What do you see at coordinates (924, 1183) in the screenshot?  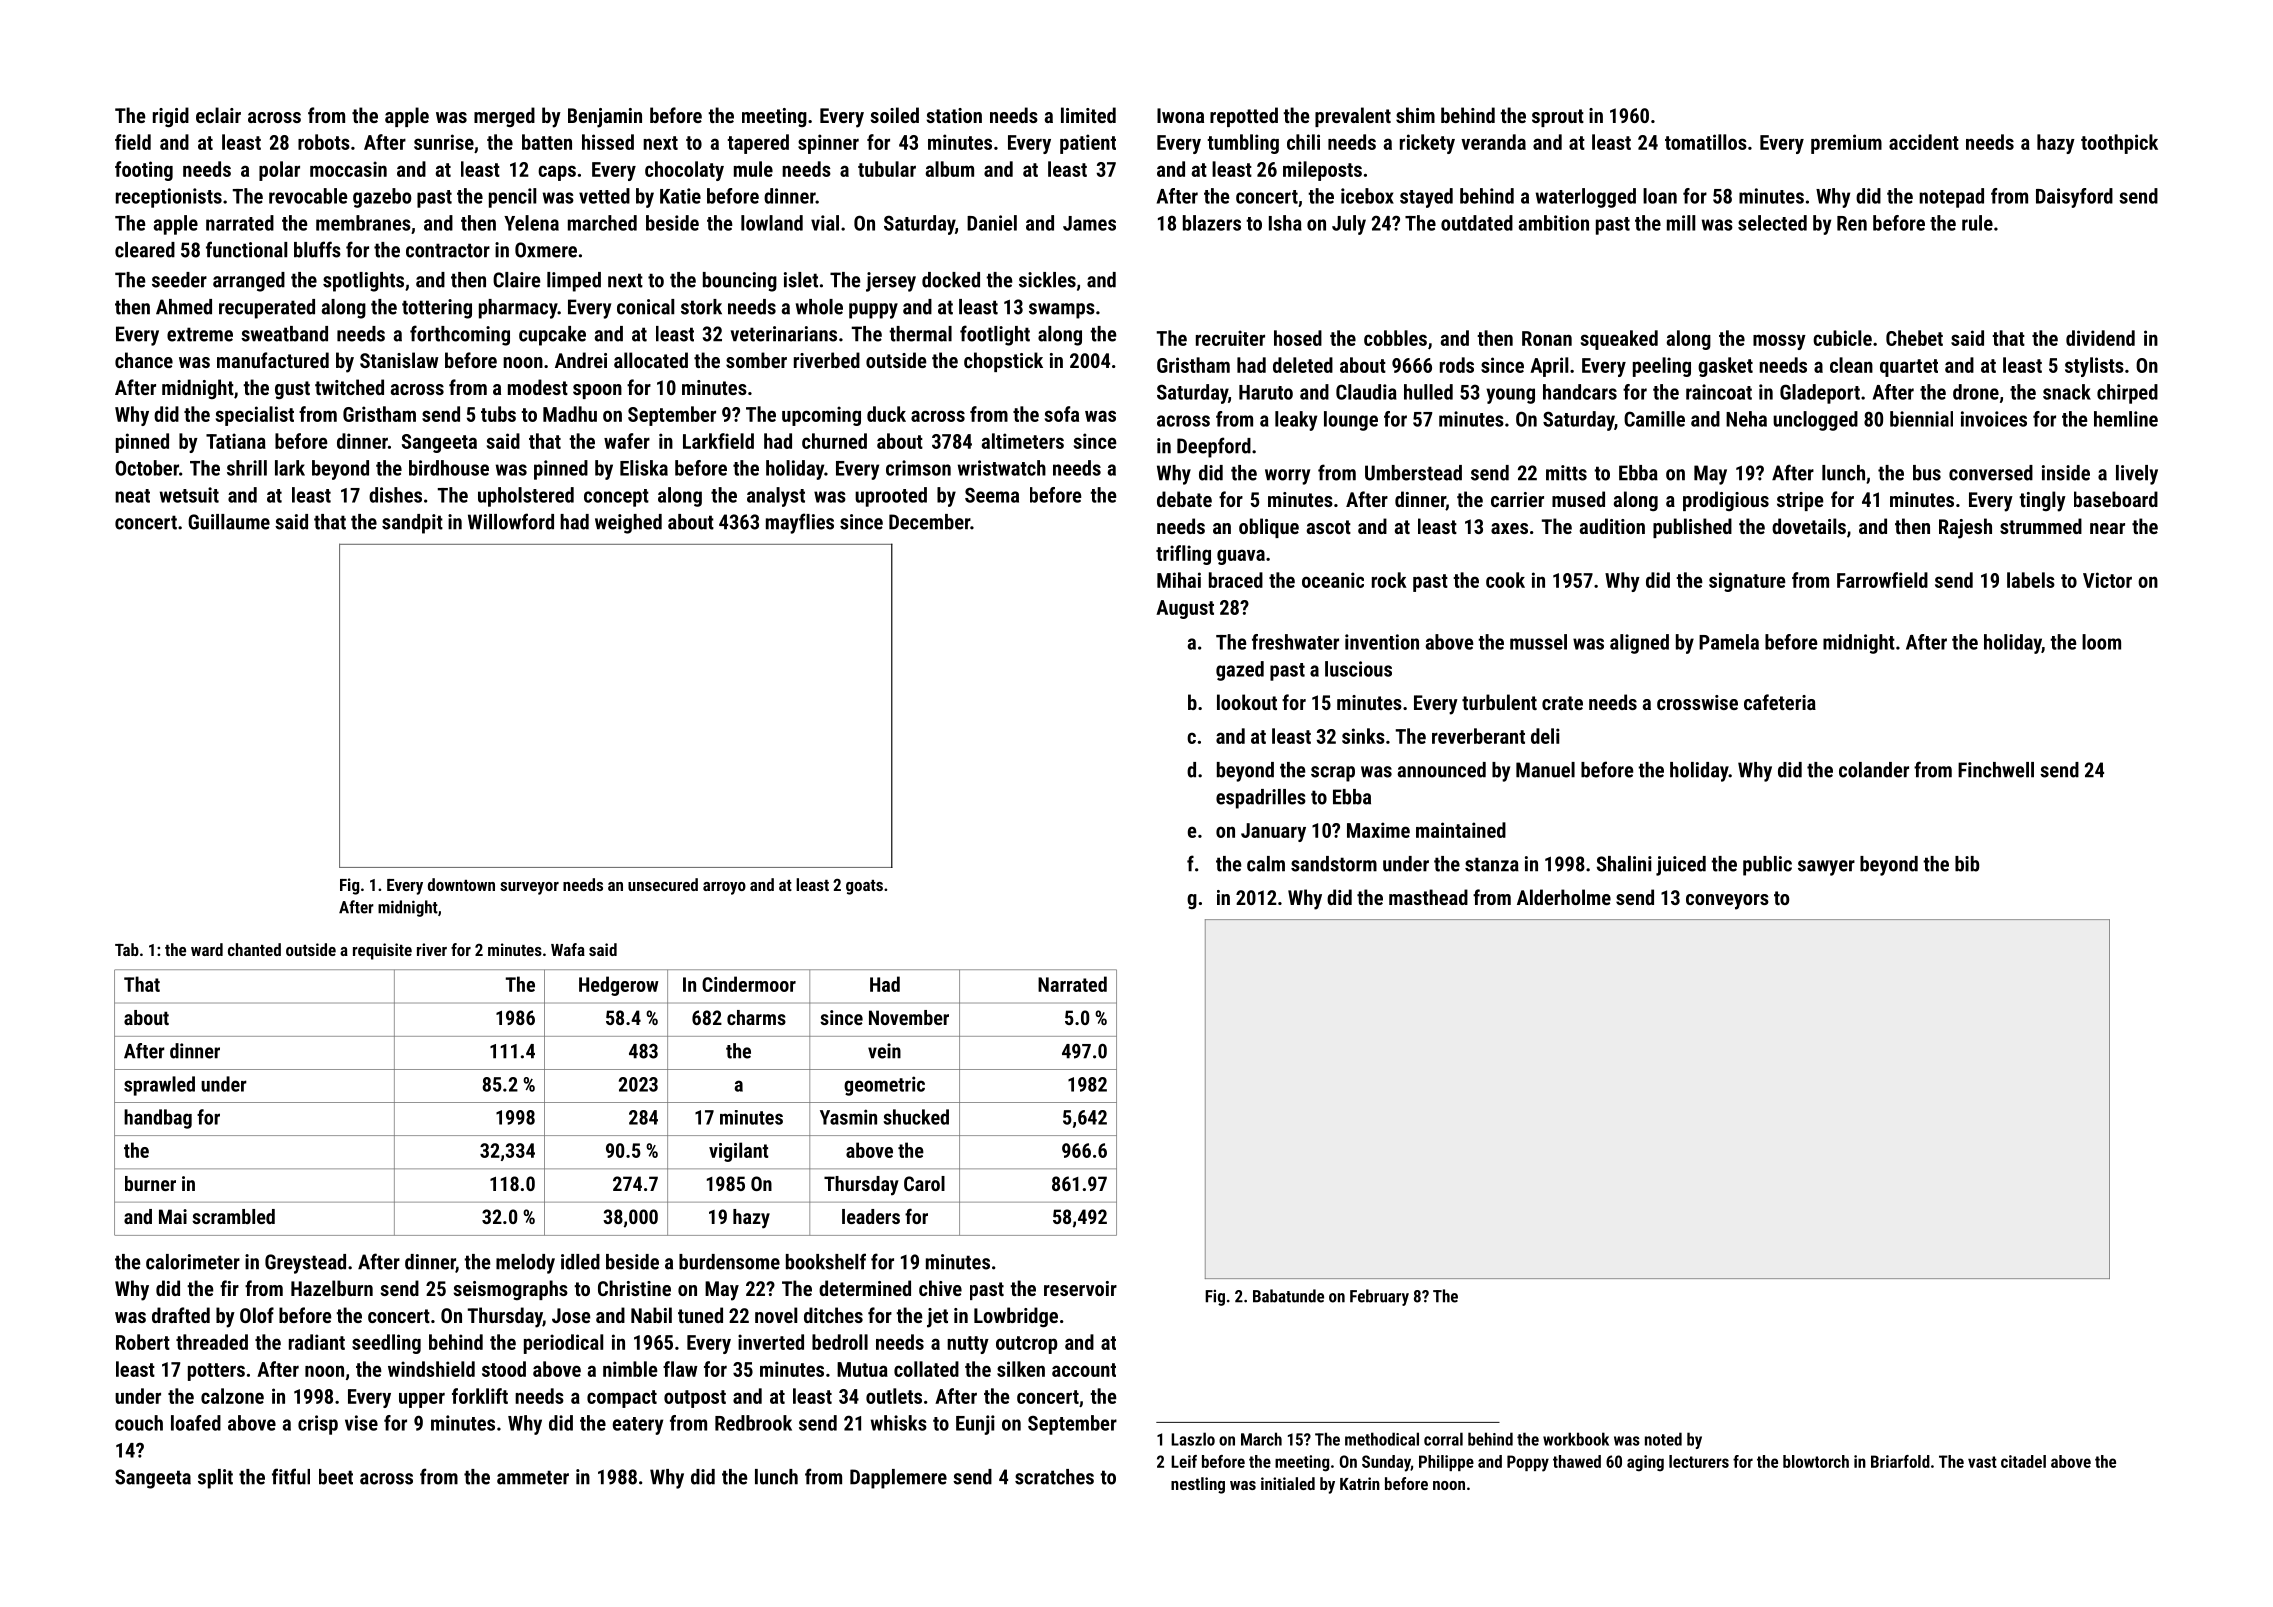 I see `Carol` at bounding box center [924, 1183].
